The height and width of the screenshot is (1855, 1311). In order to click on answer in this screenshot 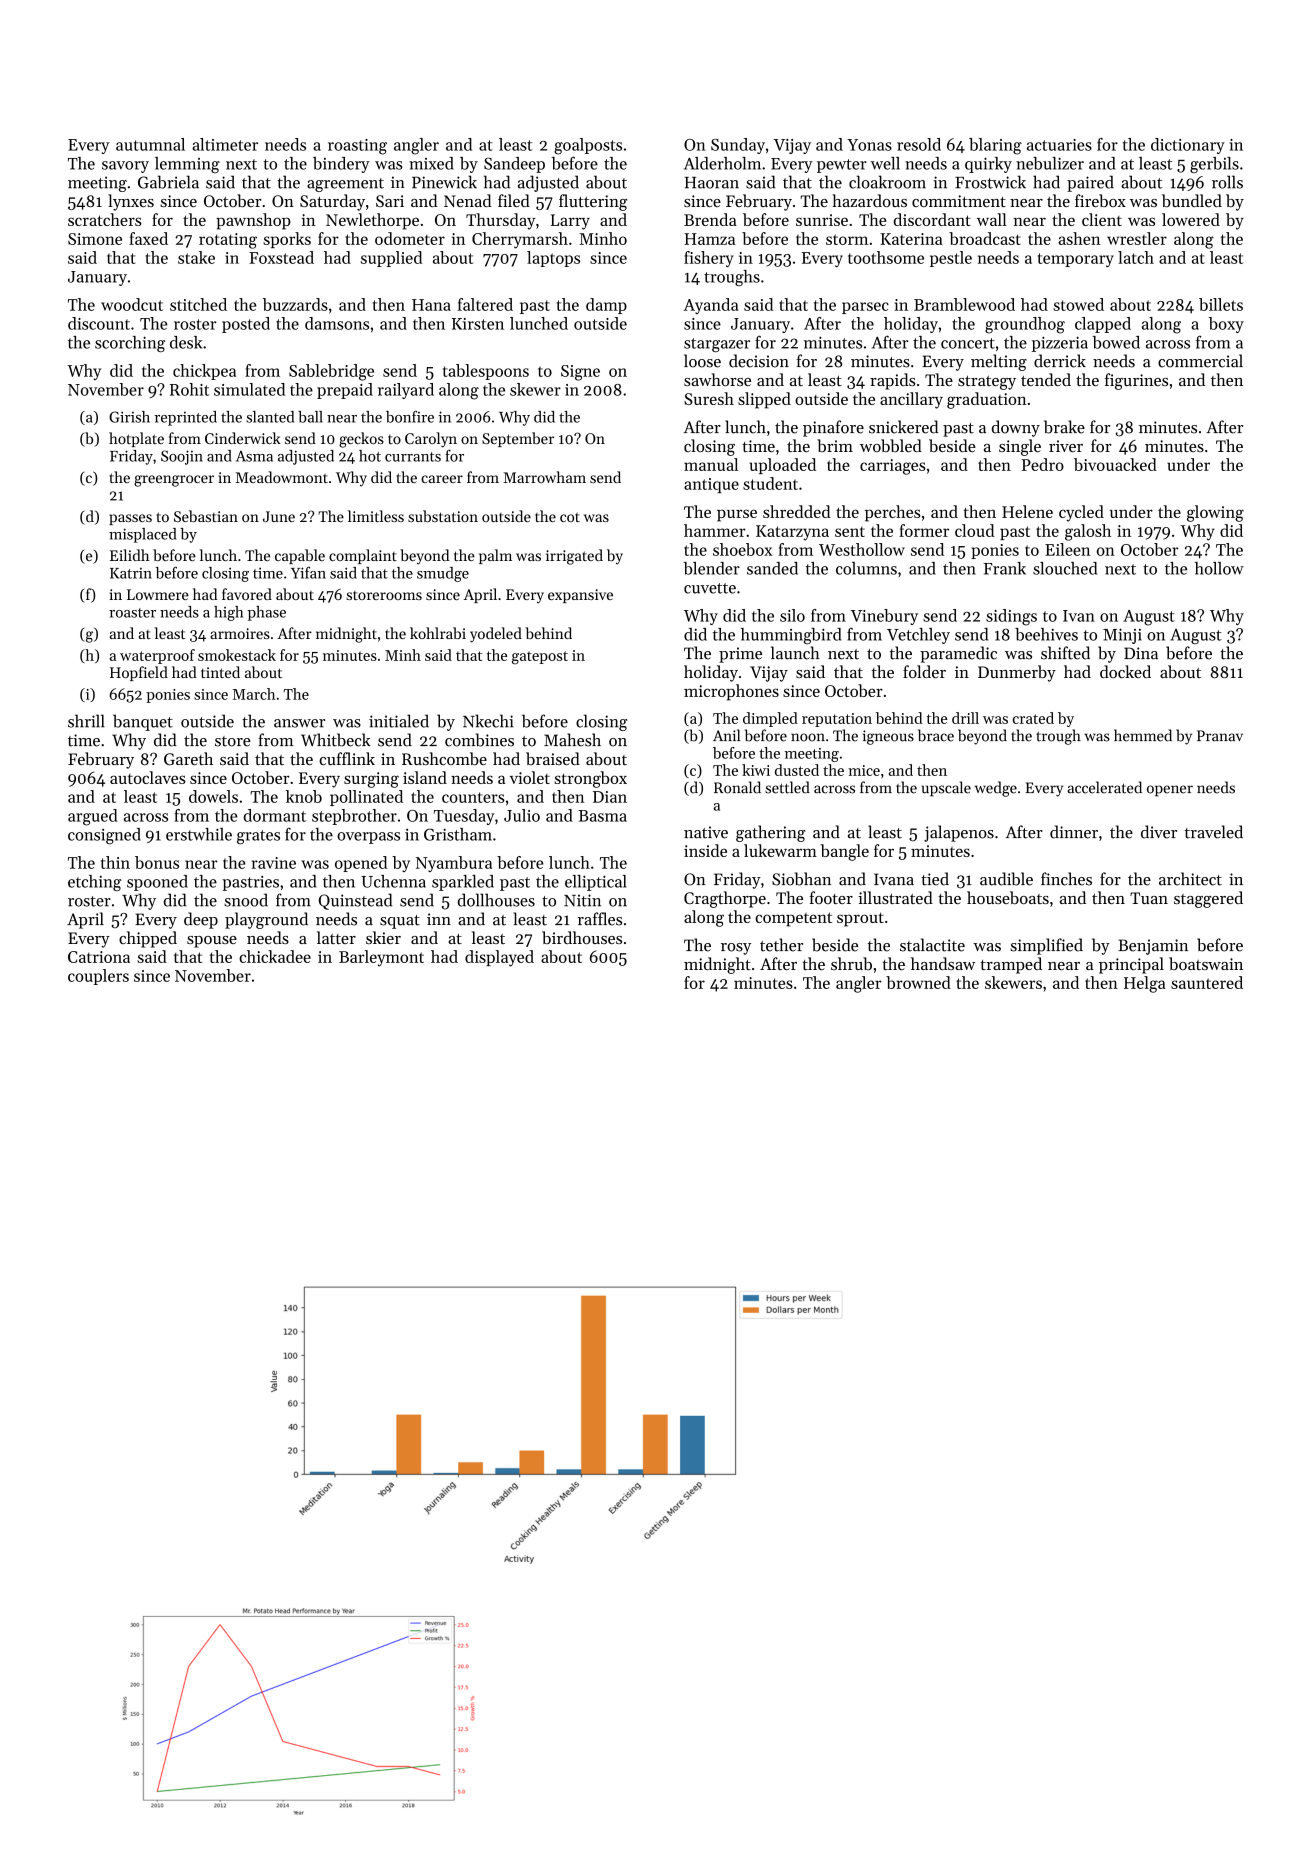, I will do `click(299, 723)`.
